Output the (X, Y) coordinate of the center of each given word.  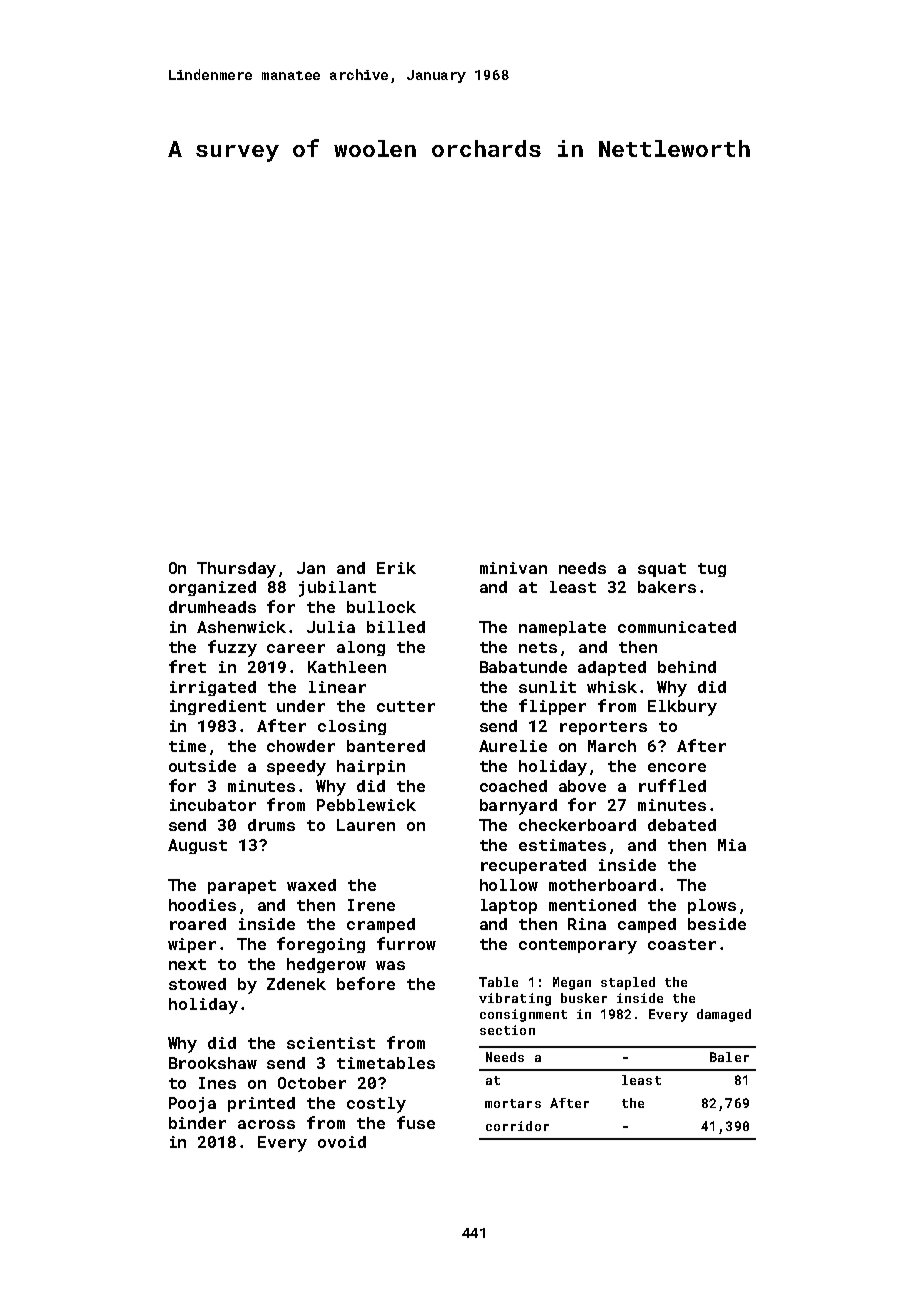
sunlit (547, 687)
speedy (296, 768)
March (612, 746)
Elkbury (682, 708)
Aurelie (513, 746)
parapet (242, 887)
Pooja (192, 1105)
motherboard (602, 885)
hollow (509, 885)
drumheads (212, 607)
